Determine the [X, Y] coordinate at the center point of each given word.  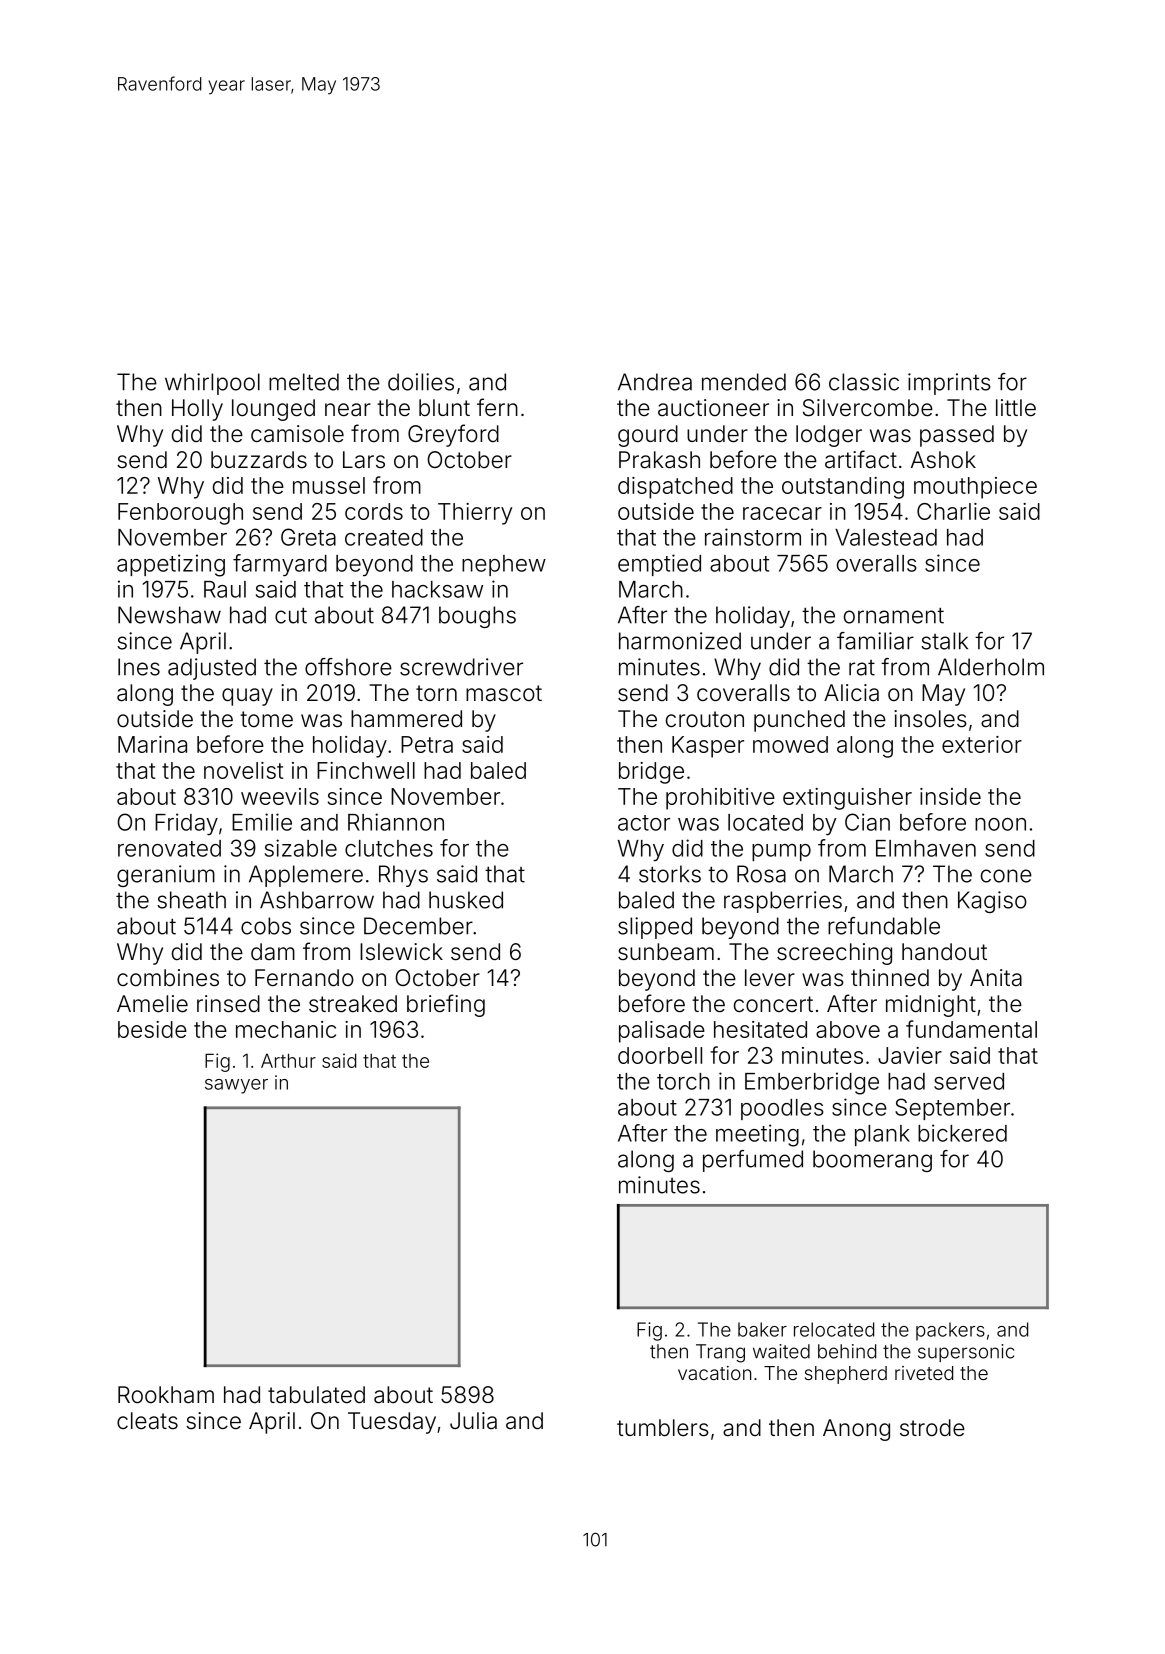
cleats [147, 1421]
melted [304, 382]
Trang [720, 1353]
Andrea [655, 382]
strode [932, 1428]
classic [864, 382]
